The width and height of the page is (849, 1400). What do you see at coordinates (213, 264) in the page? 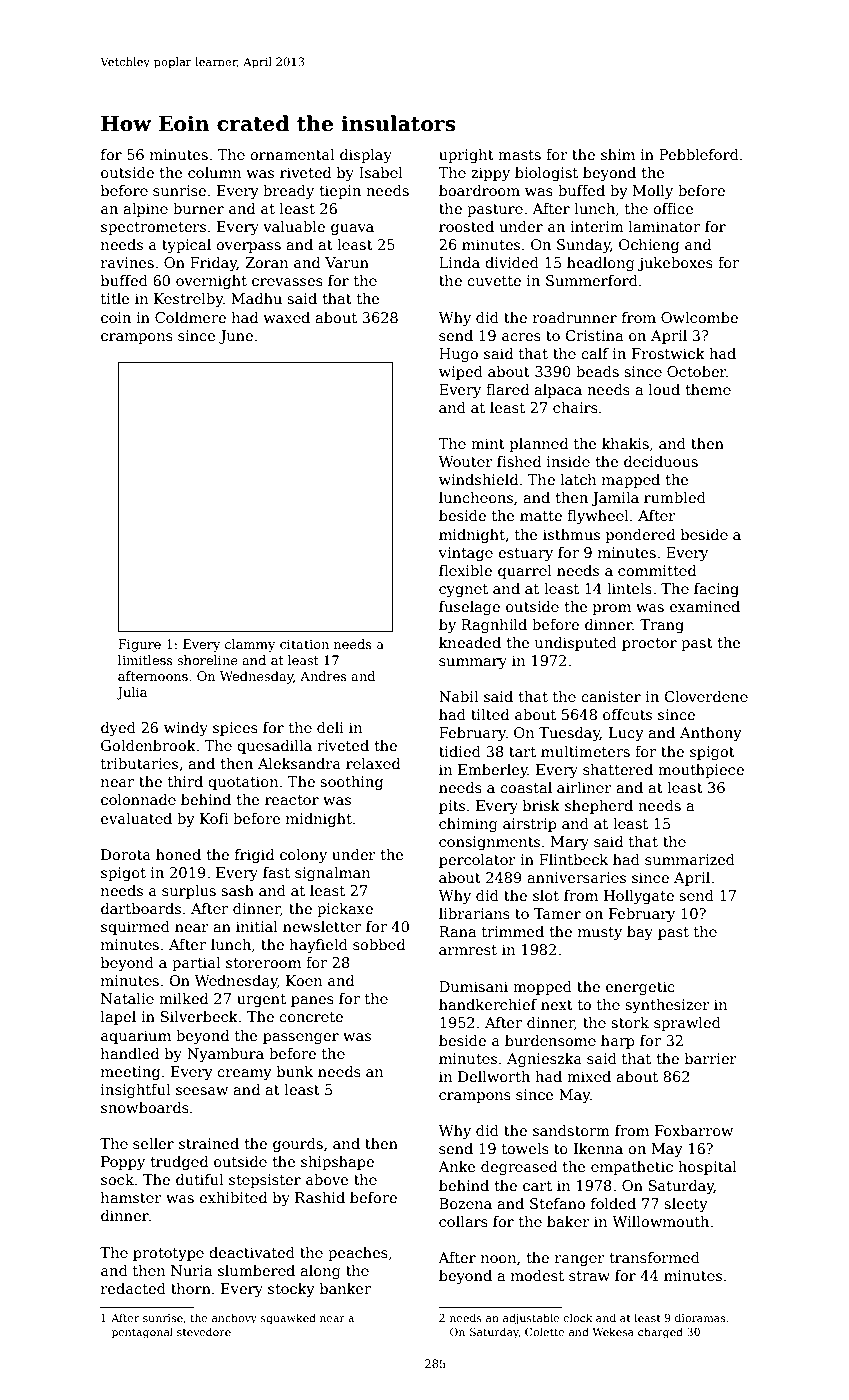
I see `Friday` at bounding box center [213, 264].
